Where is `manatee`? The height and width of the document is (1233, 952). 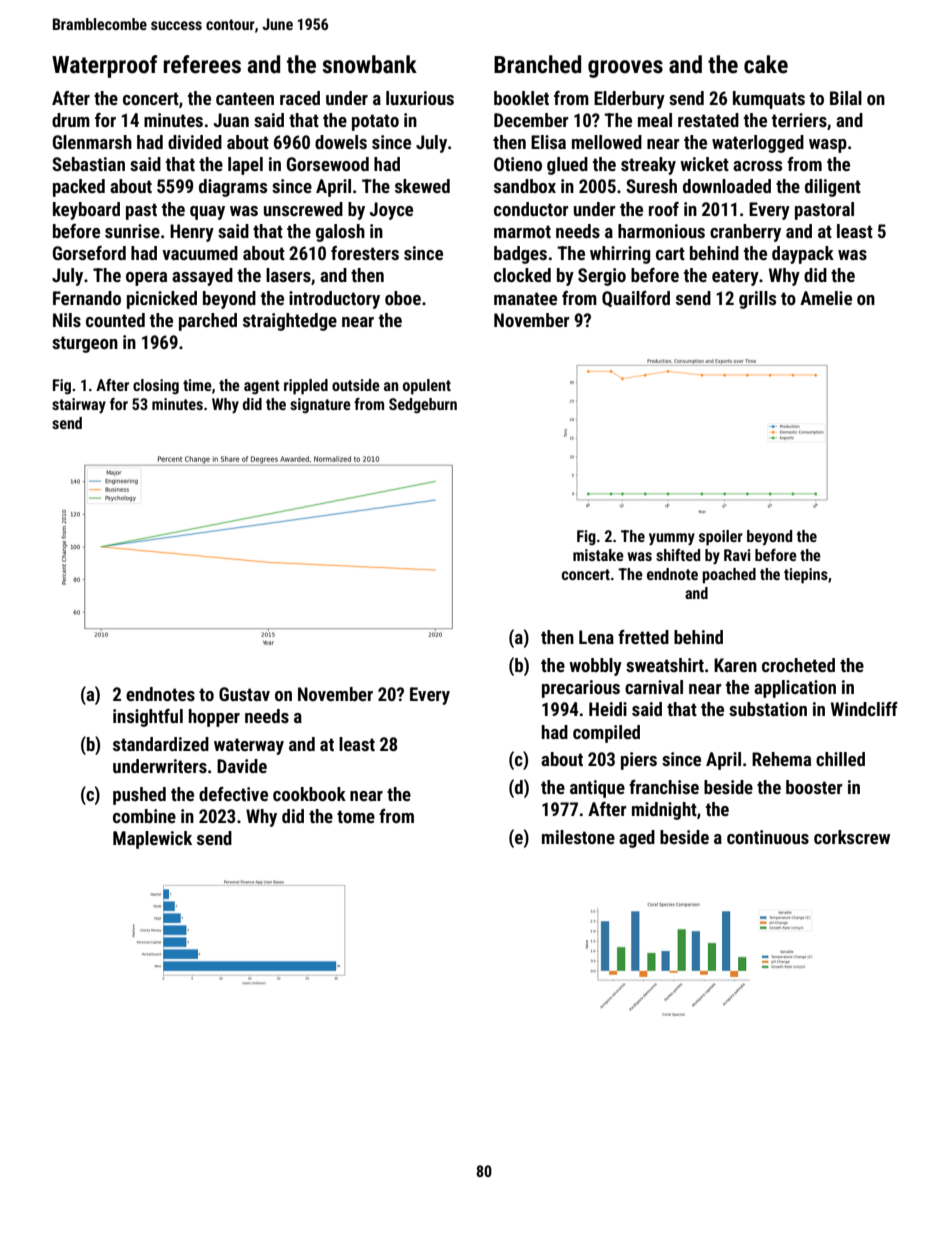 manatee is located at coordinates (525, 298).
